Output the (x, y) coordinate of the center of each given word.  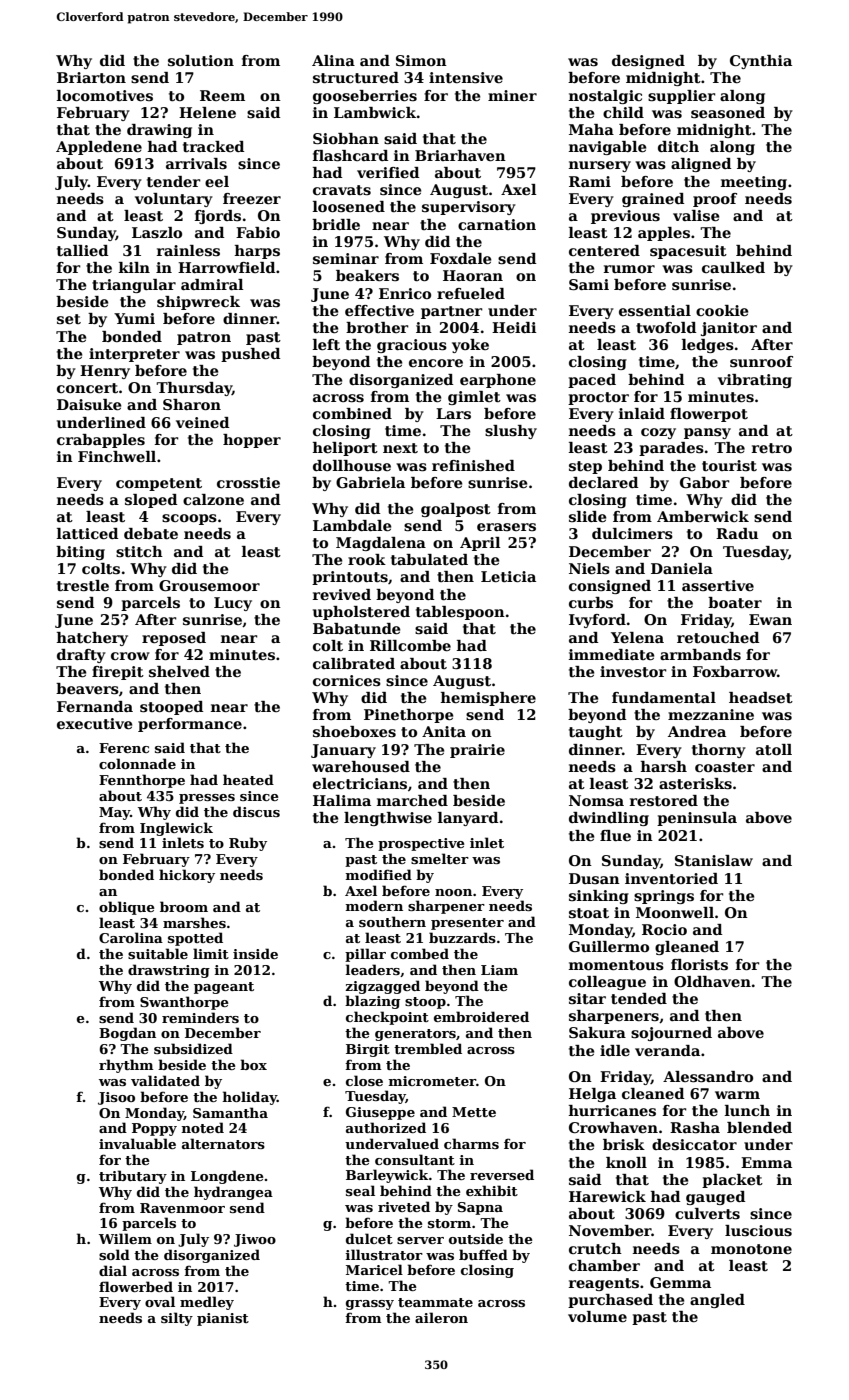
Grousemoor (209, 585)
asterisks (695, 784)
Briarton (91, 77)
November (610, 1230)
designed (648, 62)
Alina (333, 60)
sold (114, 1254)
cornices (347, 681)
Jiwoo (255, 1240)
